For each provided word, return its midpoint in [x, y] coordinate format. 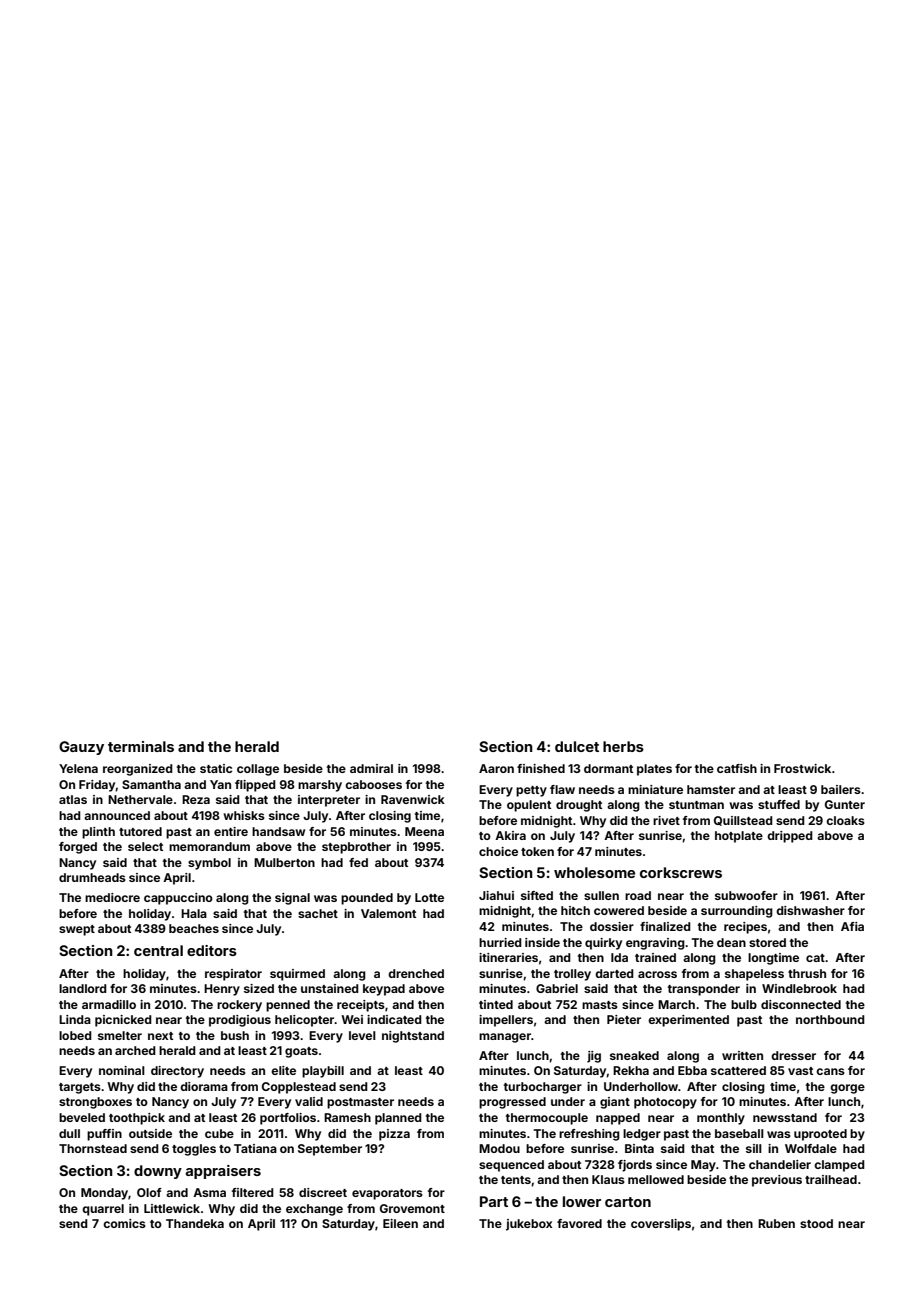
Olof [149, 1192]
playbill [323, 1072]
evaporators [387, 1194]
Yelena [78, 768]
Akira [510, 835]
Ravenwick [413, 799]
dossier [612, 926]
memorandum [209, 846]
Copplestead [299, 1088]
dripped [790, 837]
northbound [830, 1019]
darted [614, 973]
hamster [711, 789]
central [158, 950]
